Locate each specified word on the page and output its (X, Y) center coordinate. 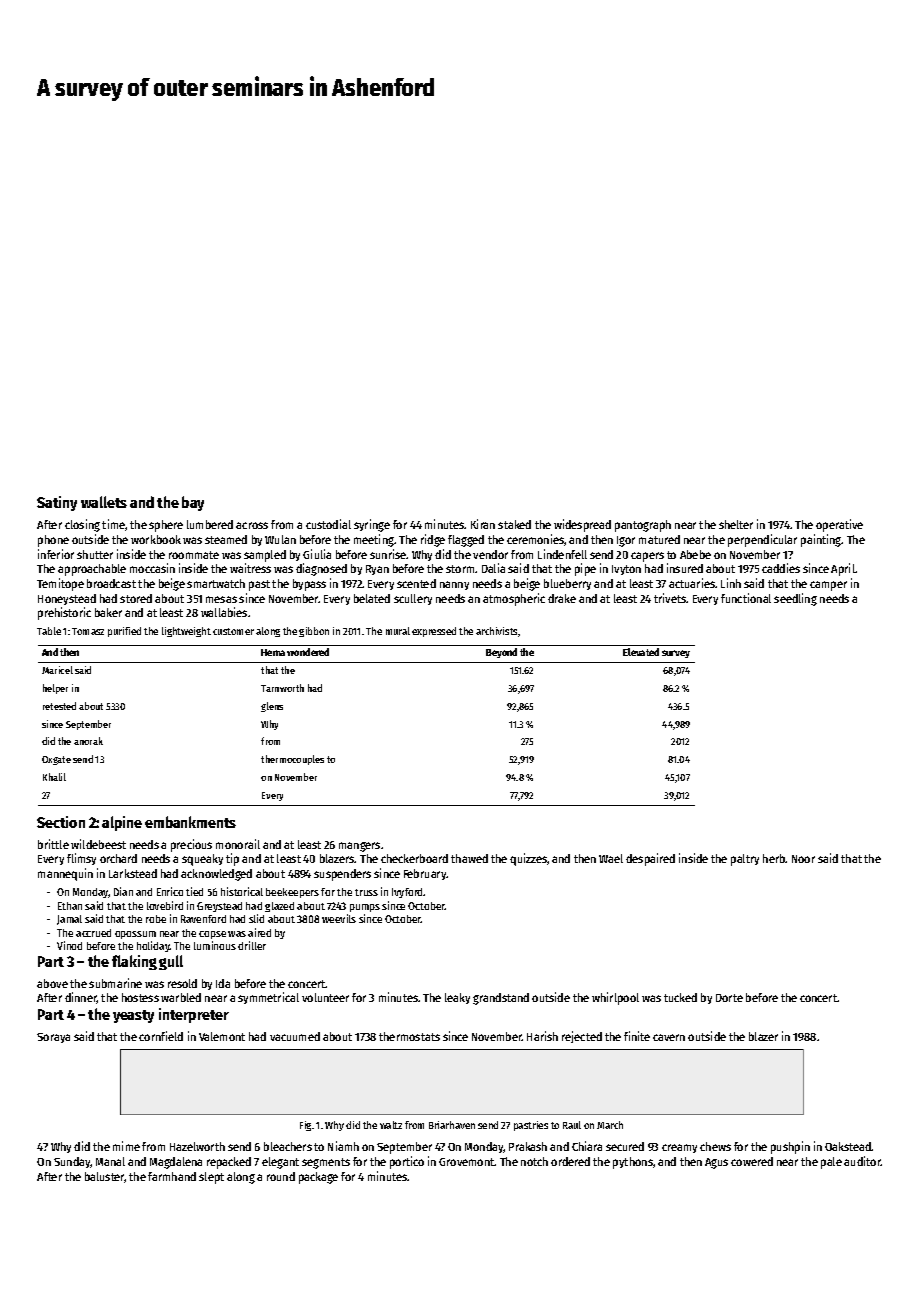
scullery (413, 599)
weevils (339, 918)
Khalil (54, 777)
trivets (670, 598)
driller (252, 945)
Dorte (729, 998)
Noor (803, 859)
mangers (359, 847)
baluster (105, 1177)
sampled (265, 556)
